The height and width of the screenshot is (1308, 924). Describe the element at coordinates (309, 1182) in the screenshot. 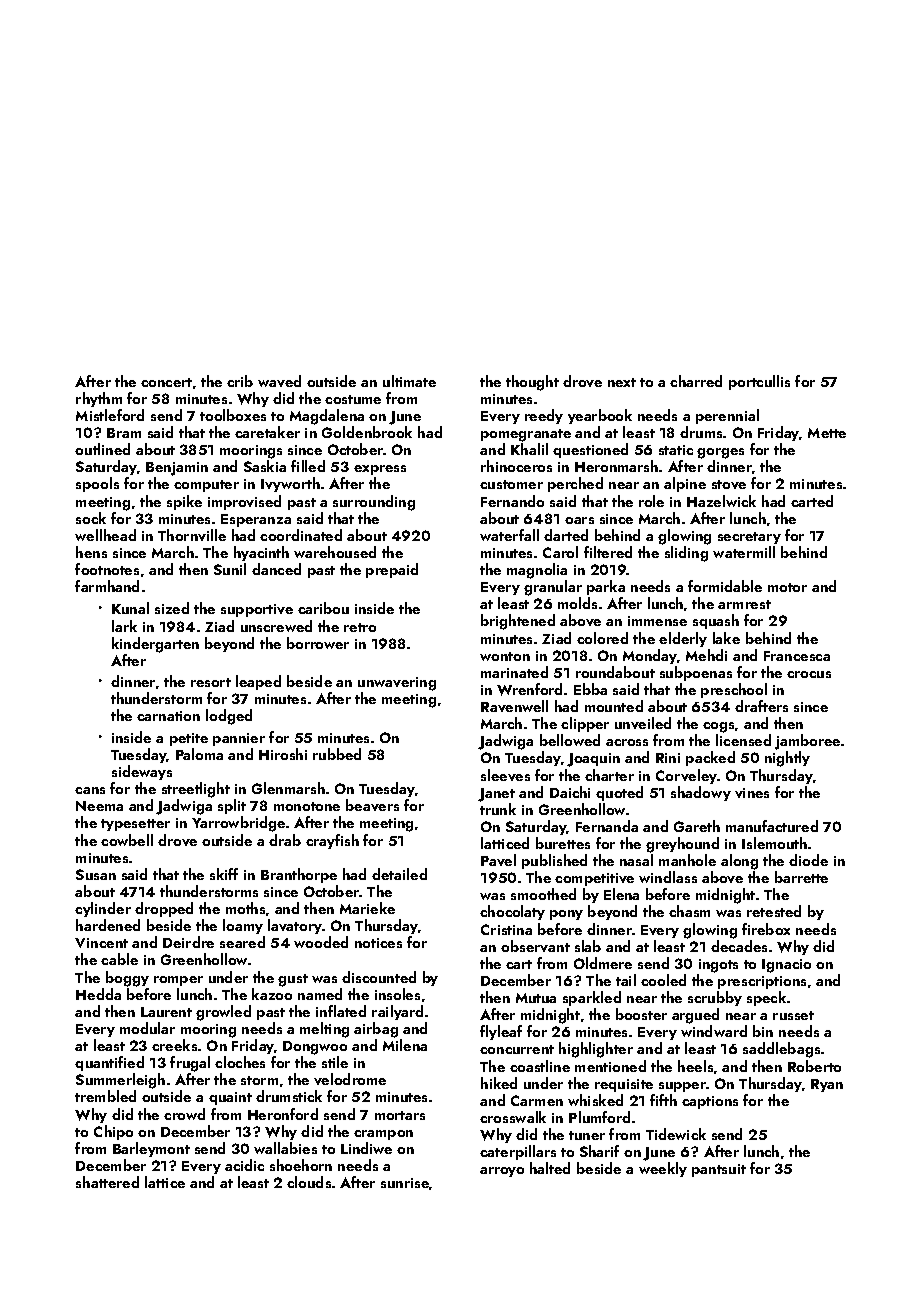

I see `clouds` at that location.
